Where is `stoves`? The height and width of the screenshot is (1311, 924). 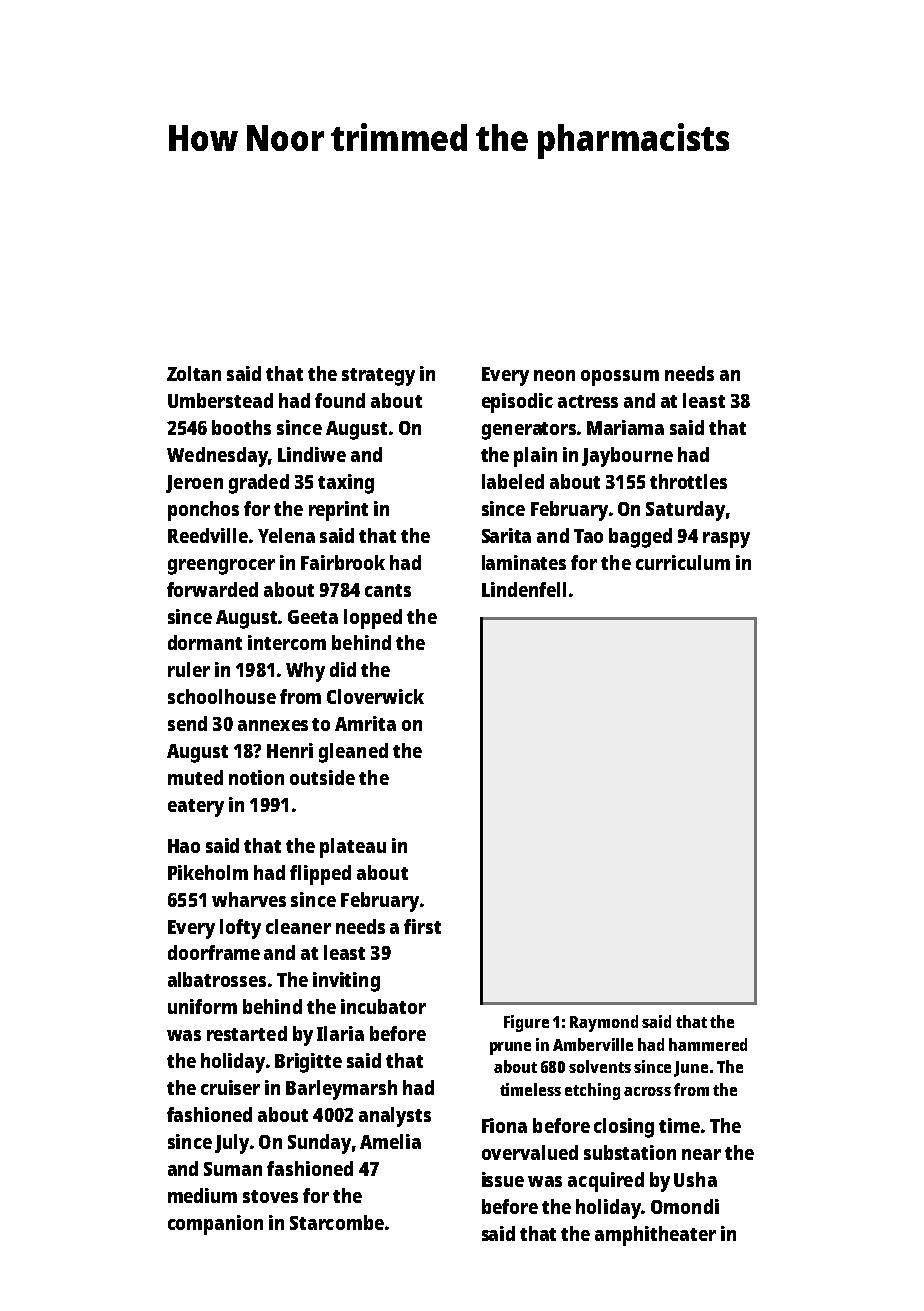 stoves is located at coordinates (270, 1196).
